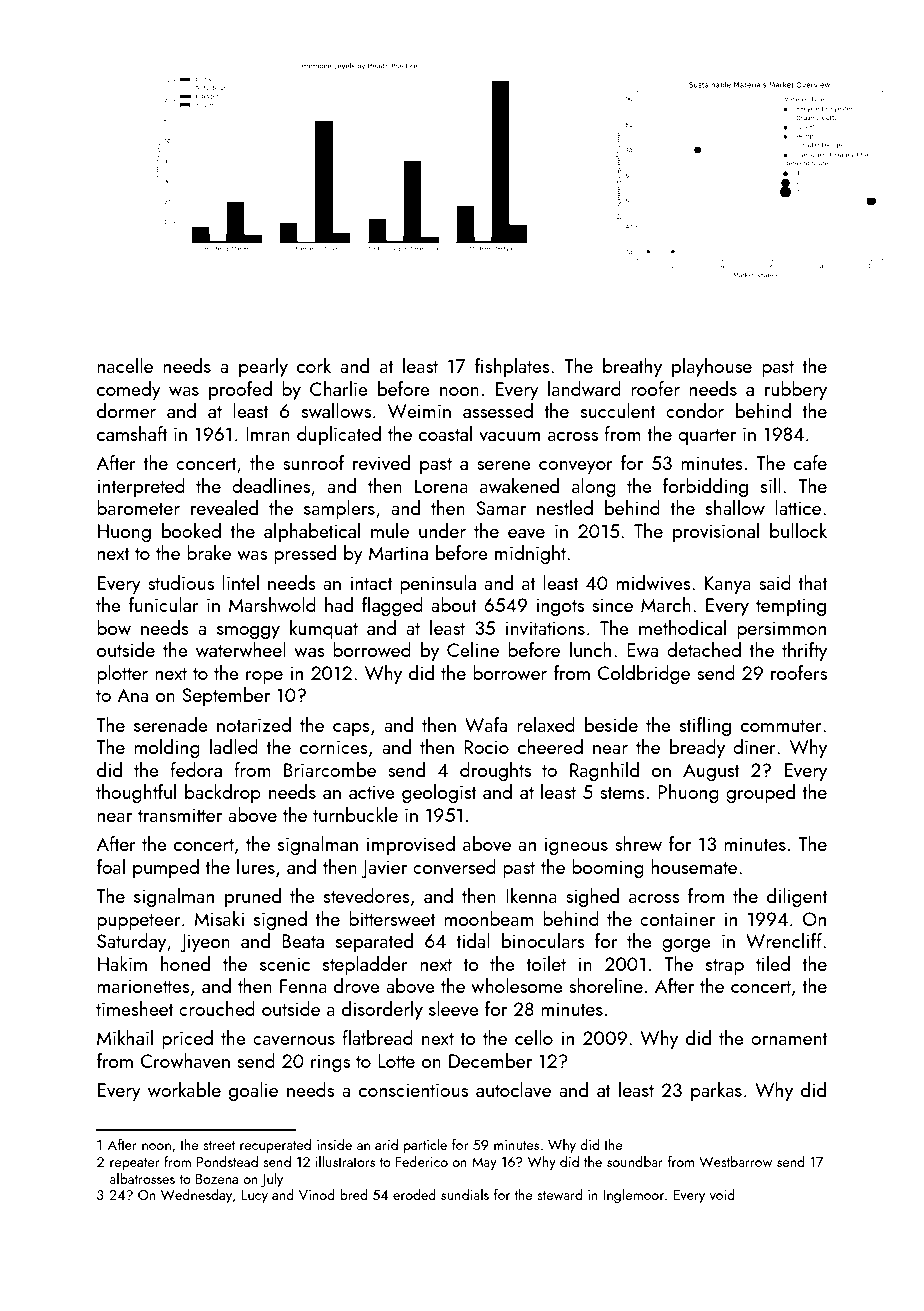  Describe the element at coordinates (531, 895) in the page. I see `Ikenna` at that location.
